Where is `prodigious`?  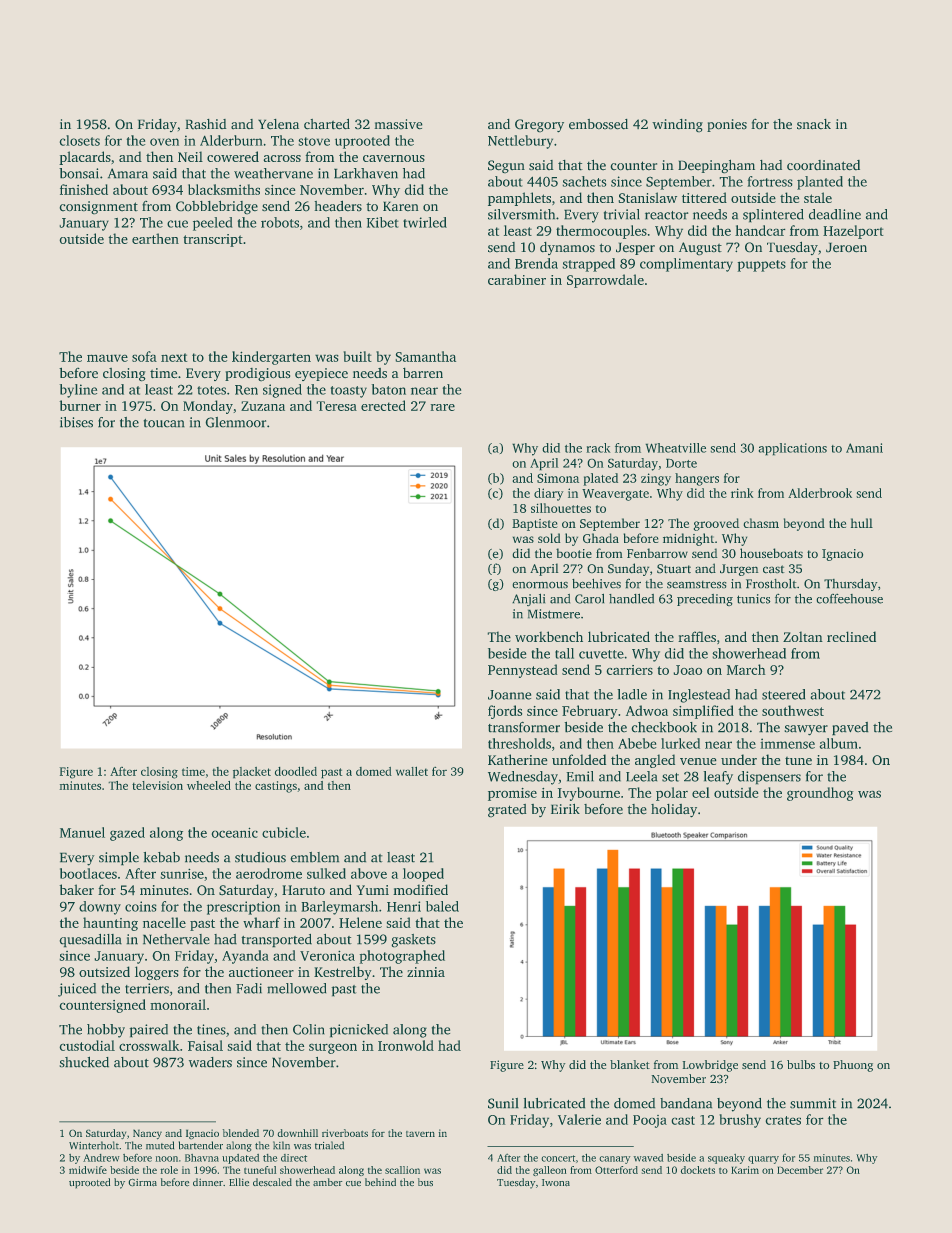 prodigious is located at coordinates (257, 375).
